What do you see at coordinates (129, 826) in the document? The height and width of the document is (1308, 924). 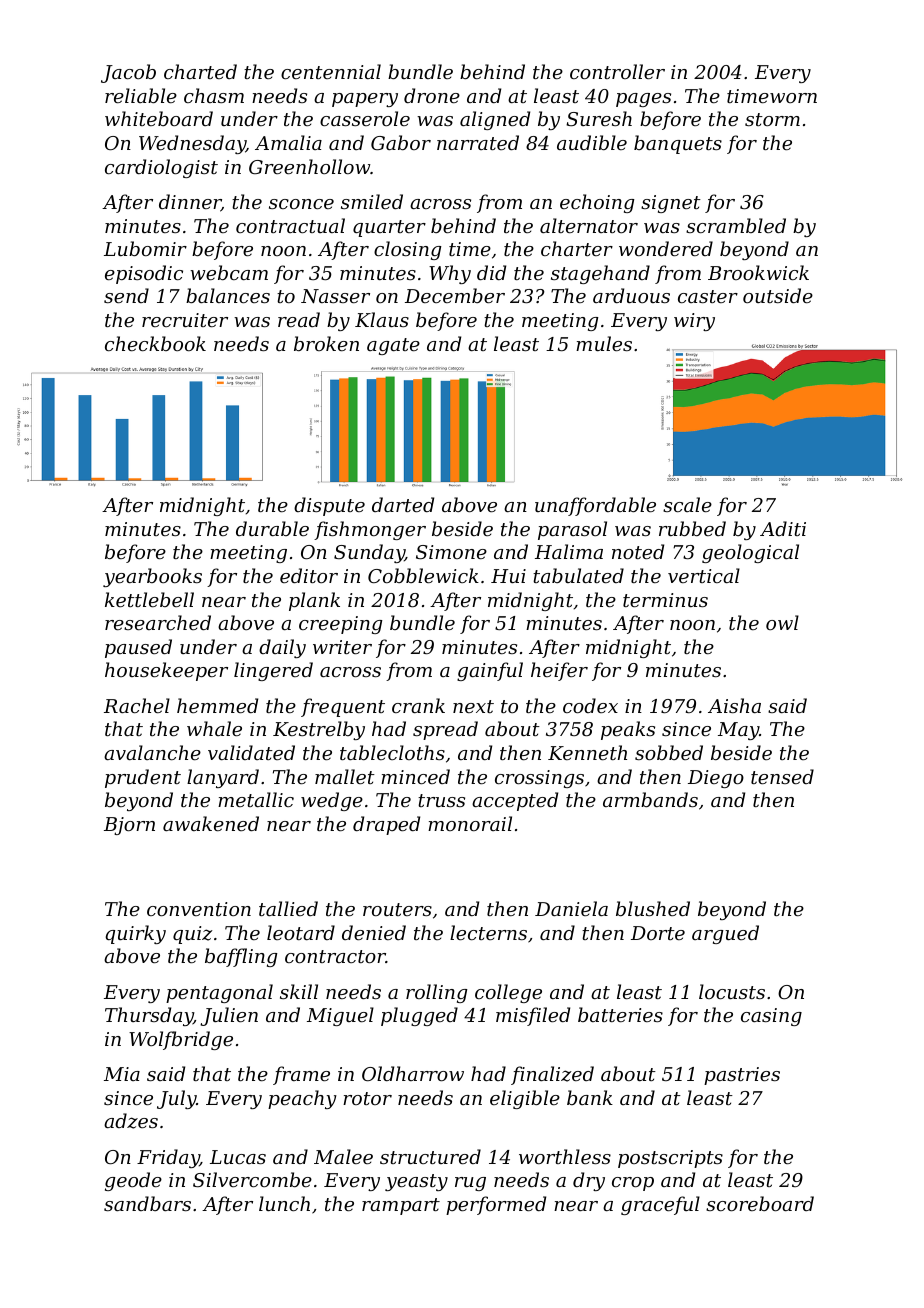 I see `Bjorn` at bounding box center [129, 826].
